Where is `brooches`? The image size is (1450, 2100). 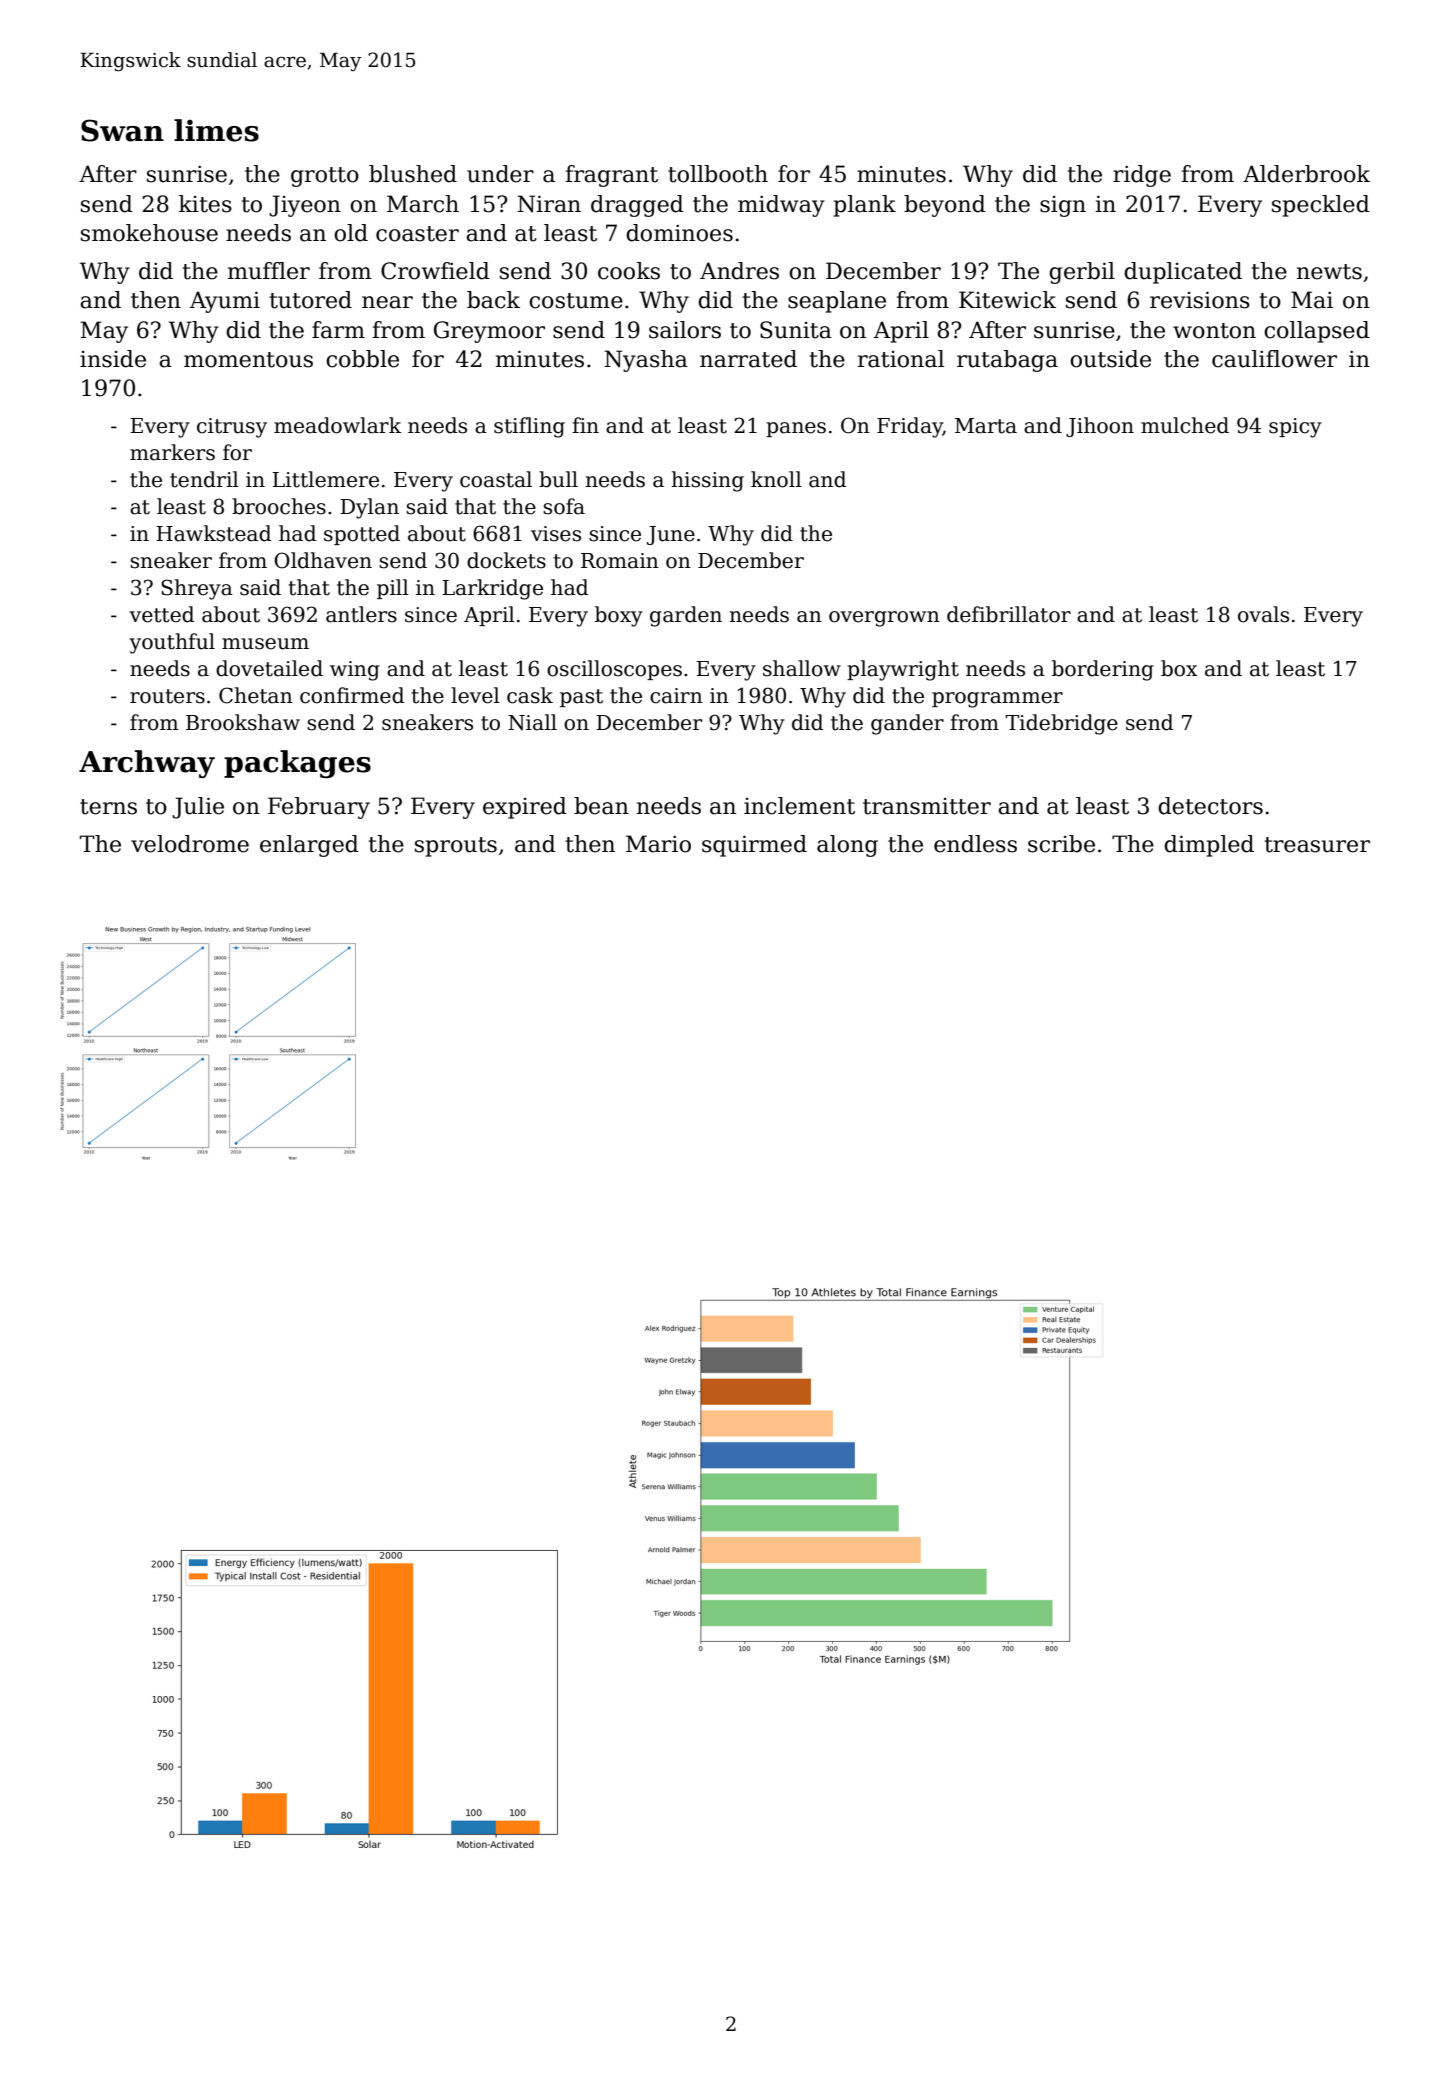 brooches is located at coordinates (279, 506).
